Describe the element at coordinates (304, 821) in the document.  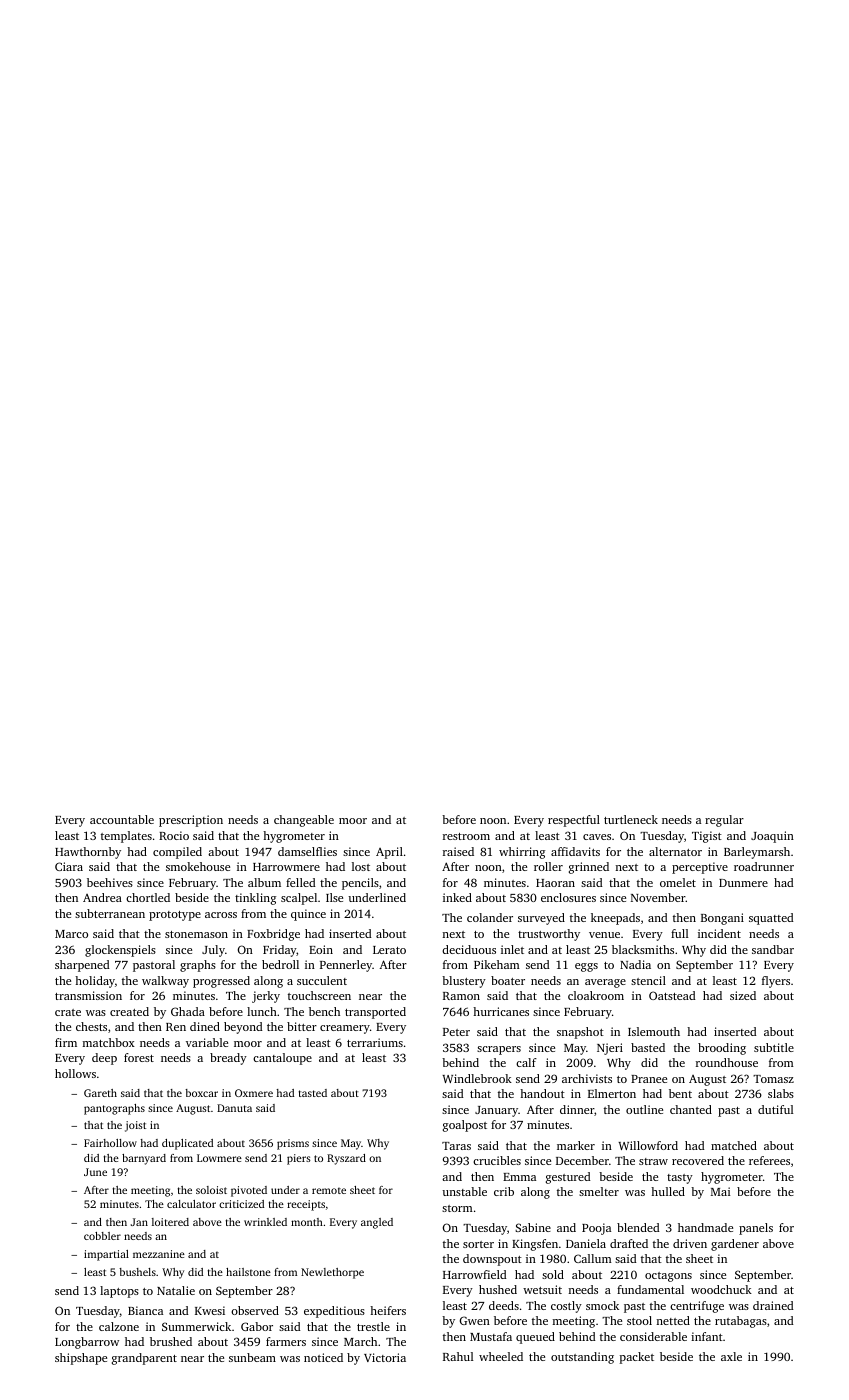
I see `changeable` at that location.
